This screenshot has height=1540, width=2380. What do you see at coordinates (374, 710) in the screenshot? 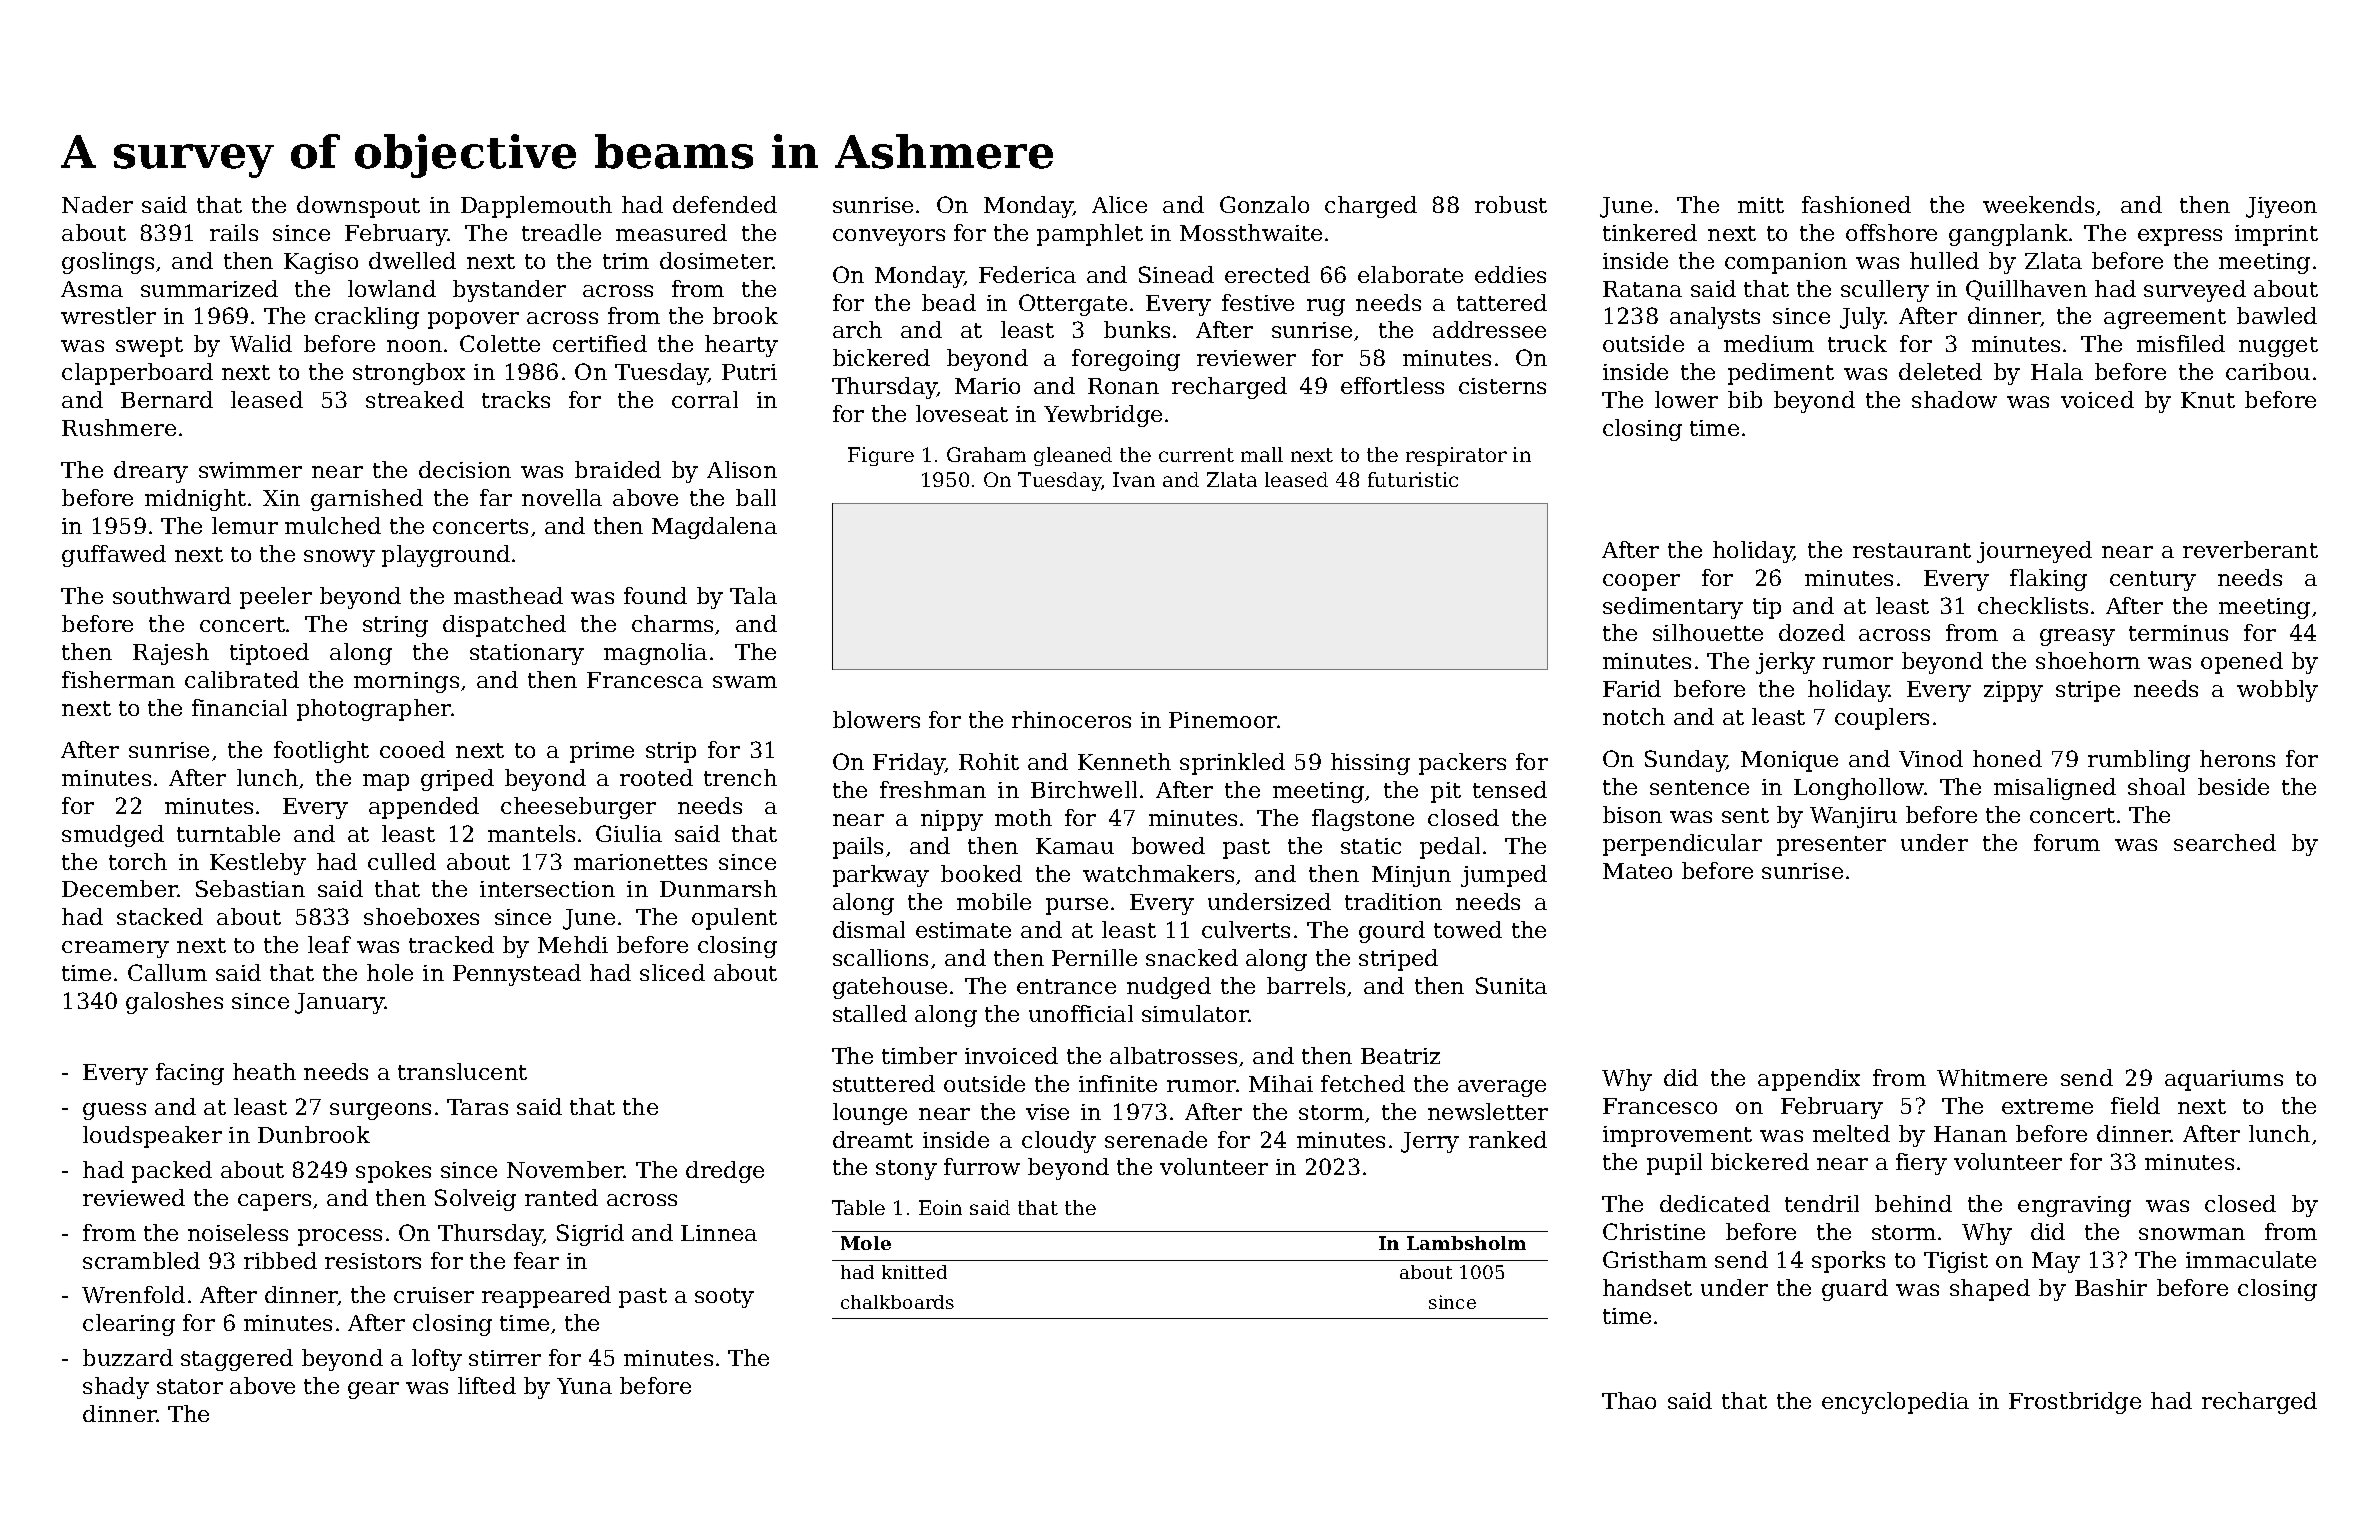
I see `photographer` at bounding box center [374, 710].
